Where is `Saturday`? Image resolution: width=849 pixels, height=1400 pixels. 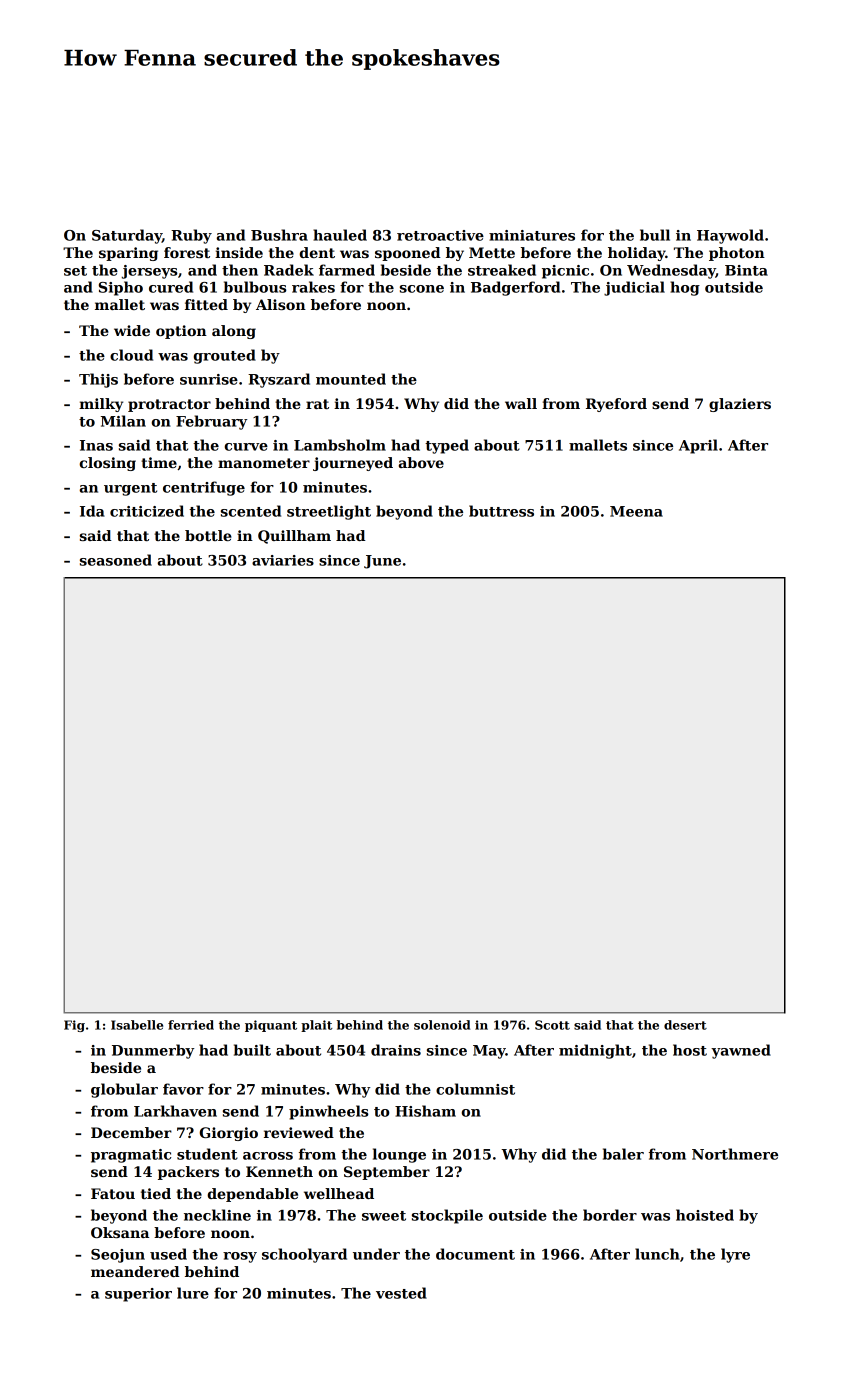
Saturday is located at coordinates (127, 236).
